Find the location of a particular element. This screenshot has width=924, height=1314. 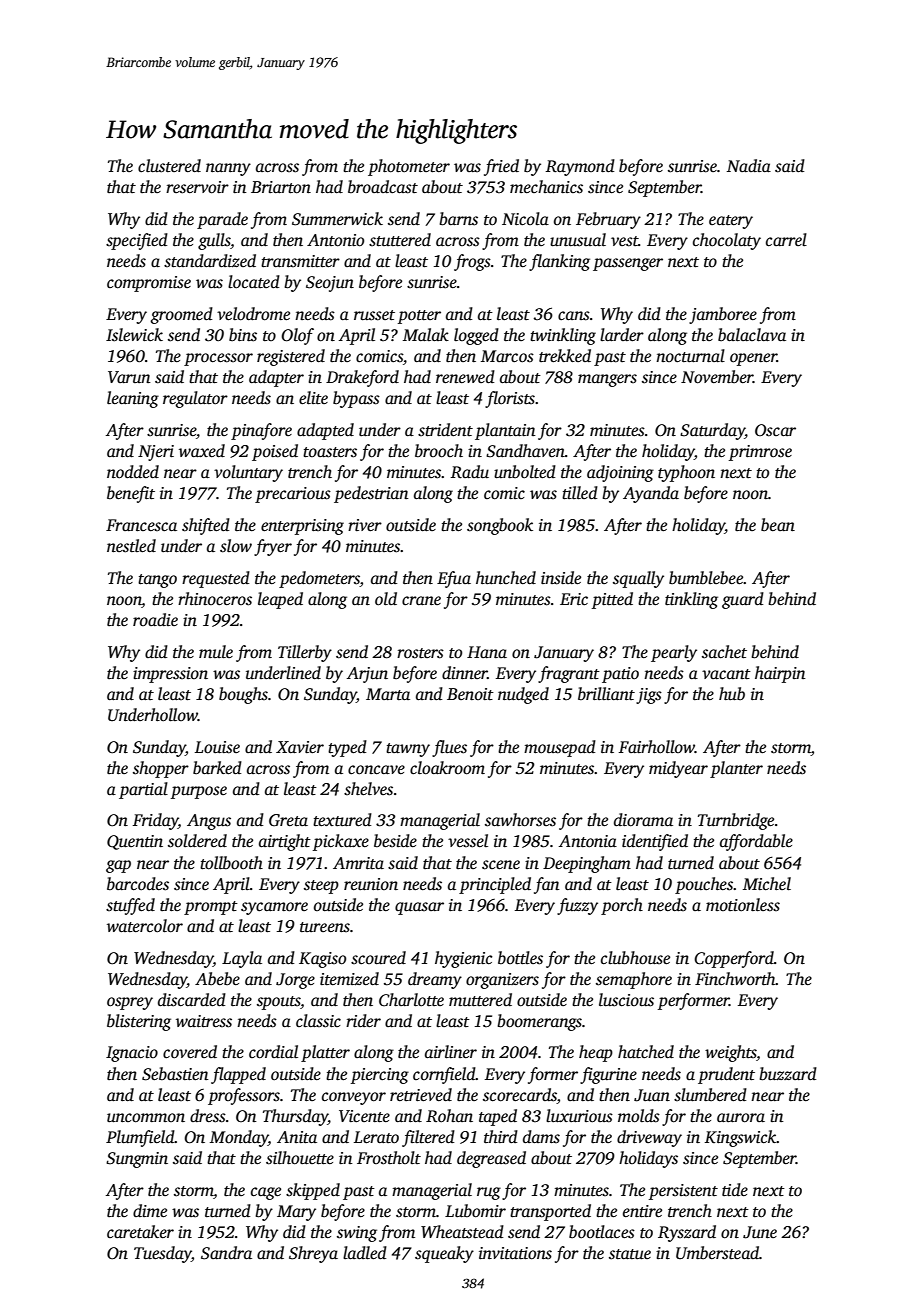

patio is located at coordinates (620, 675).
